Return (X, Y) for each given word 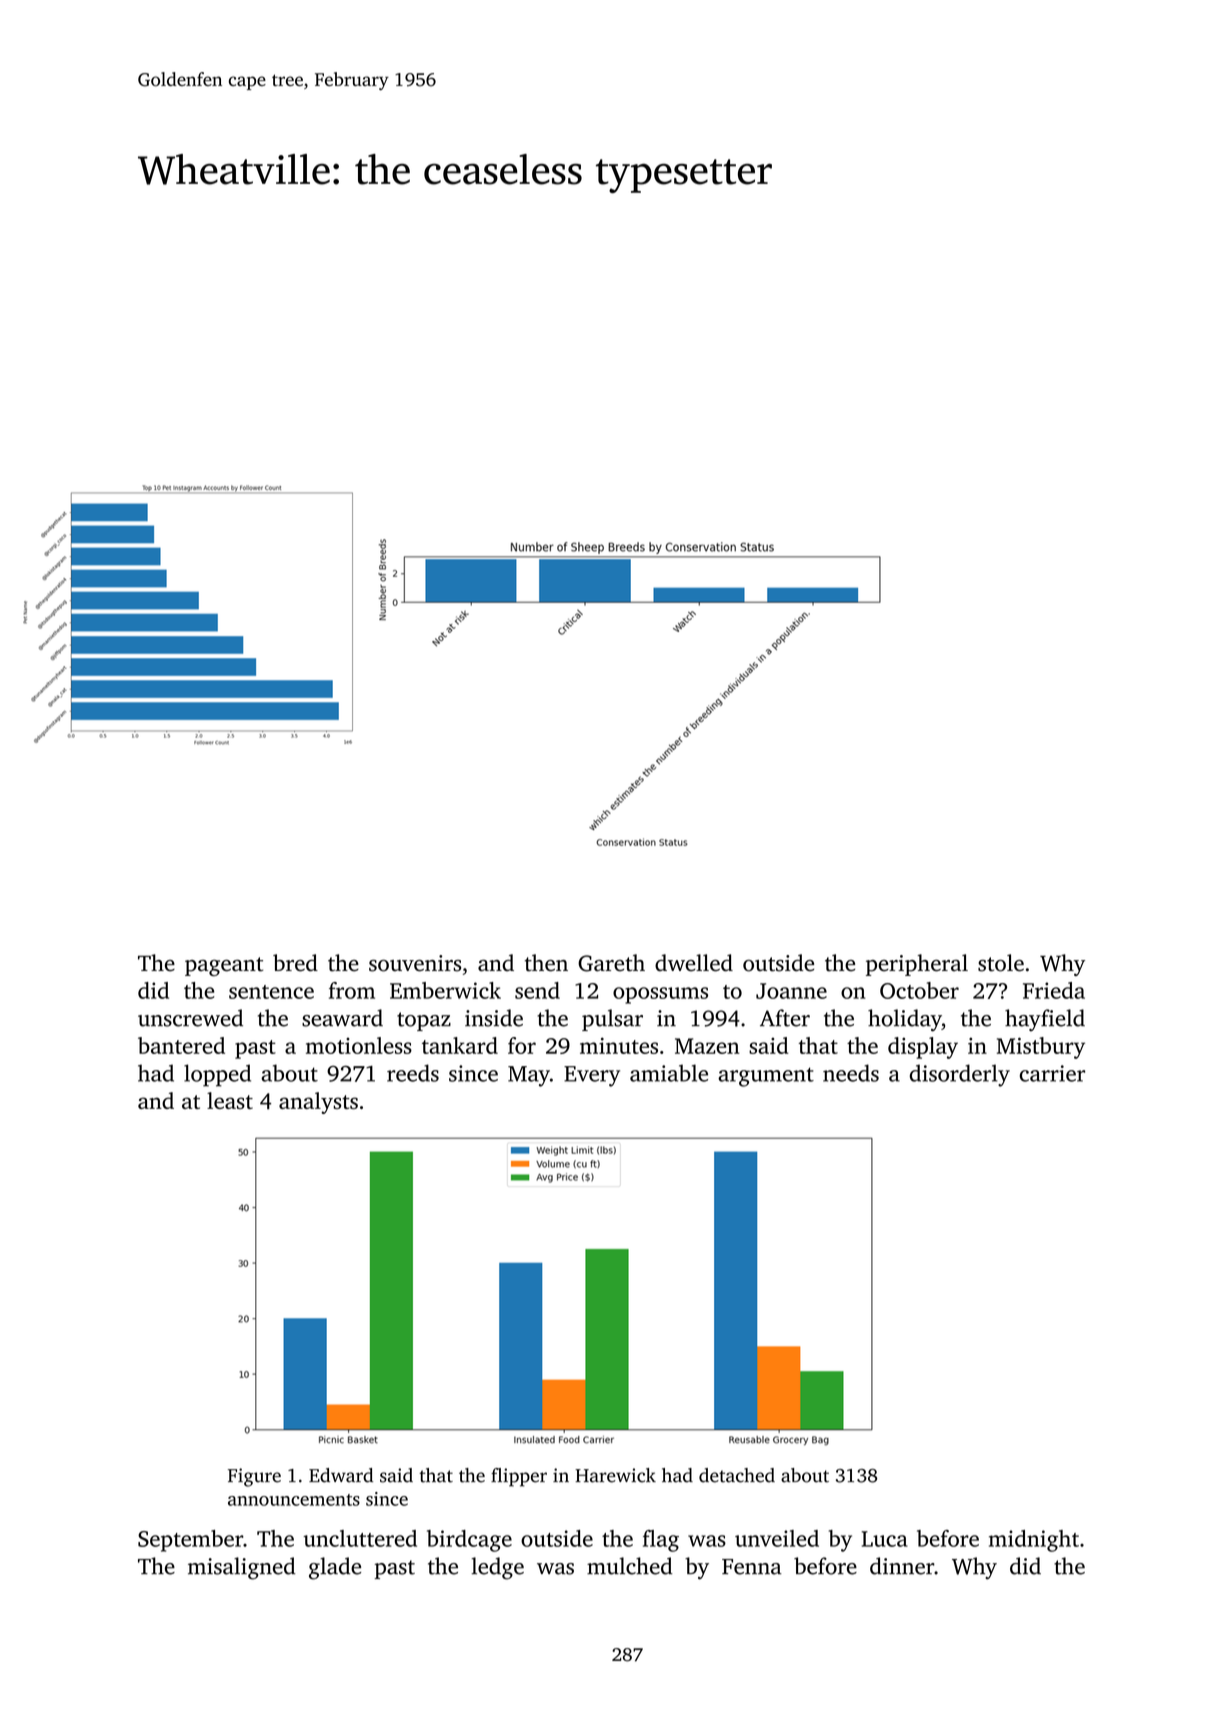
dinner (902, 1566)
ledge (497, 1568)
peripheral (917, 965)
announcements (294, 1500)
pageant (224, 966)
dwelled (694, 963)
